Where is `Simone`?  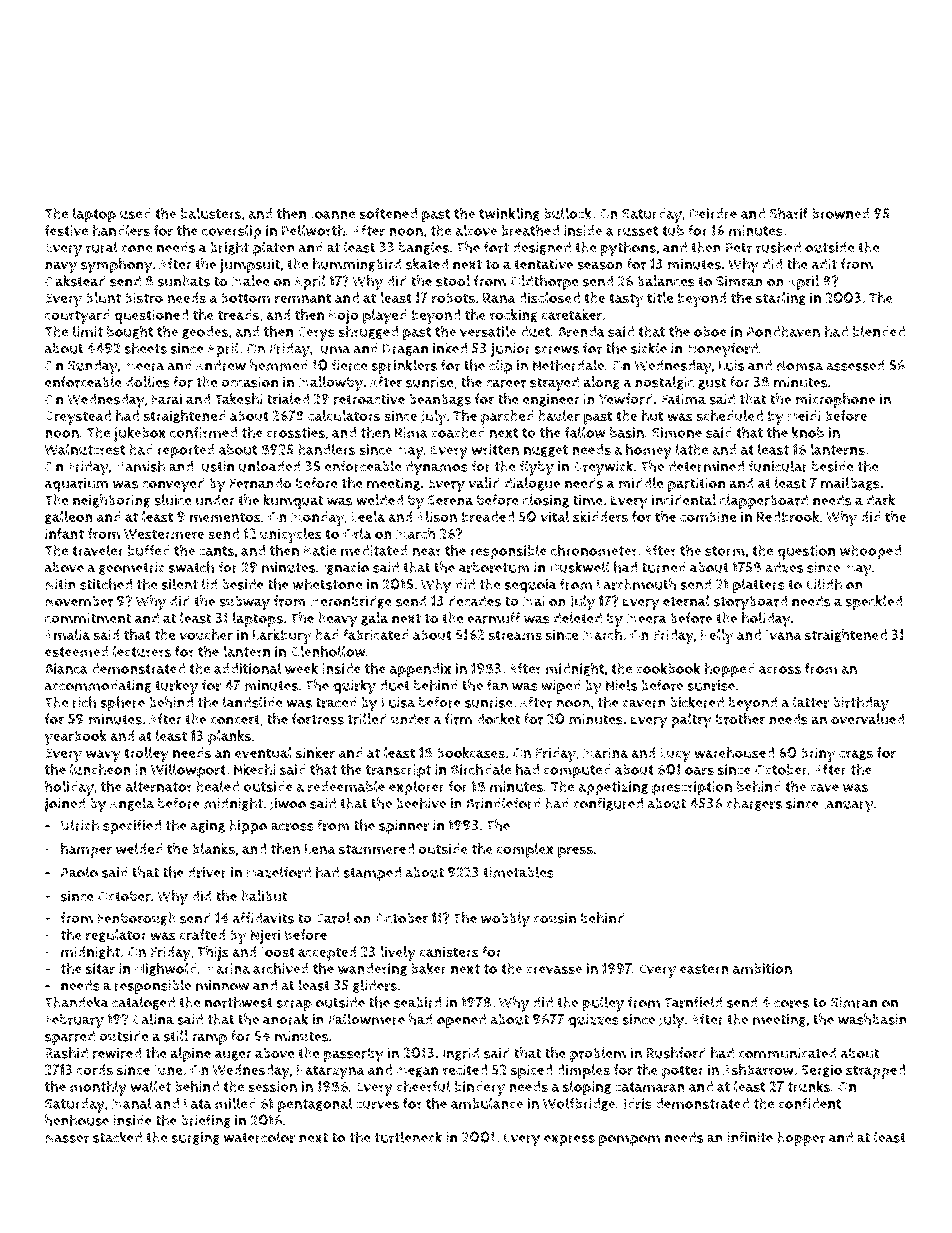 Simone is located at coordinates (677, 432).
